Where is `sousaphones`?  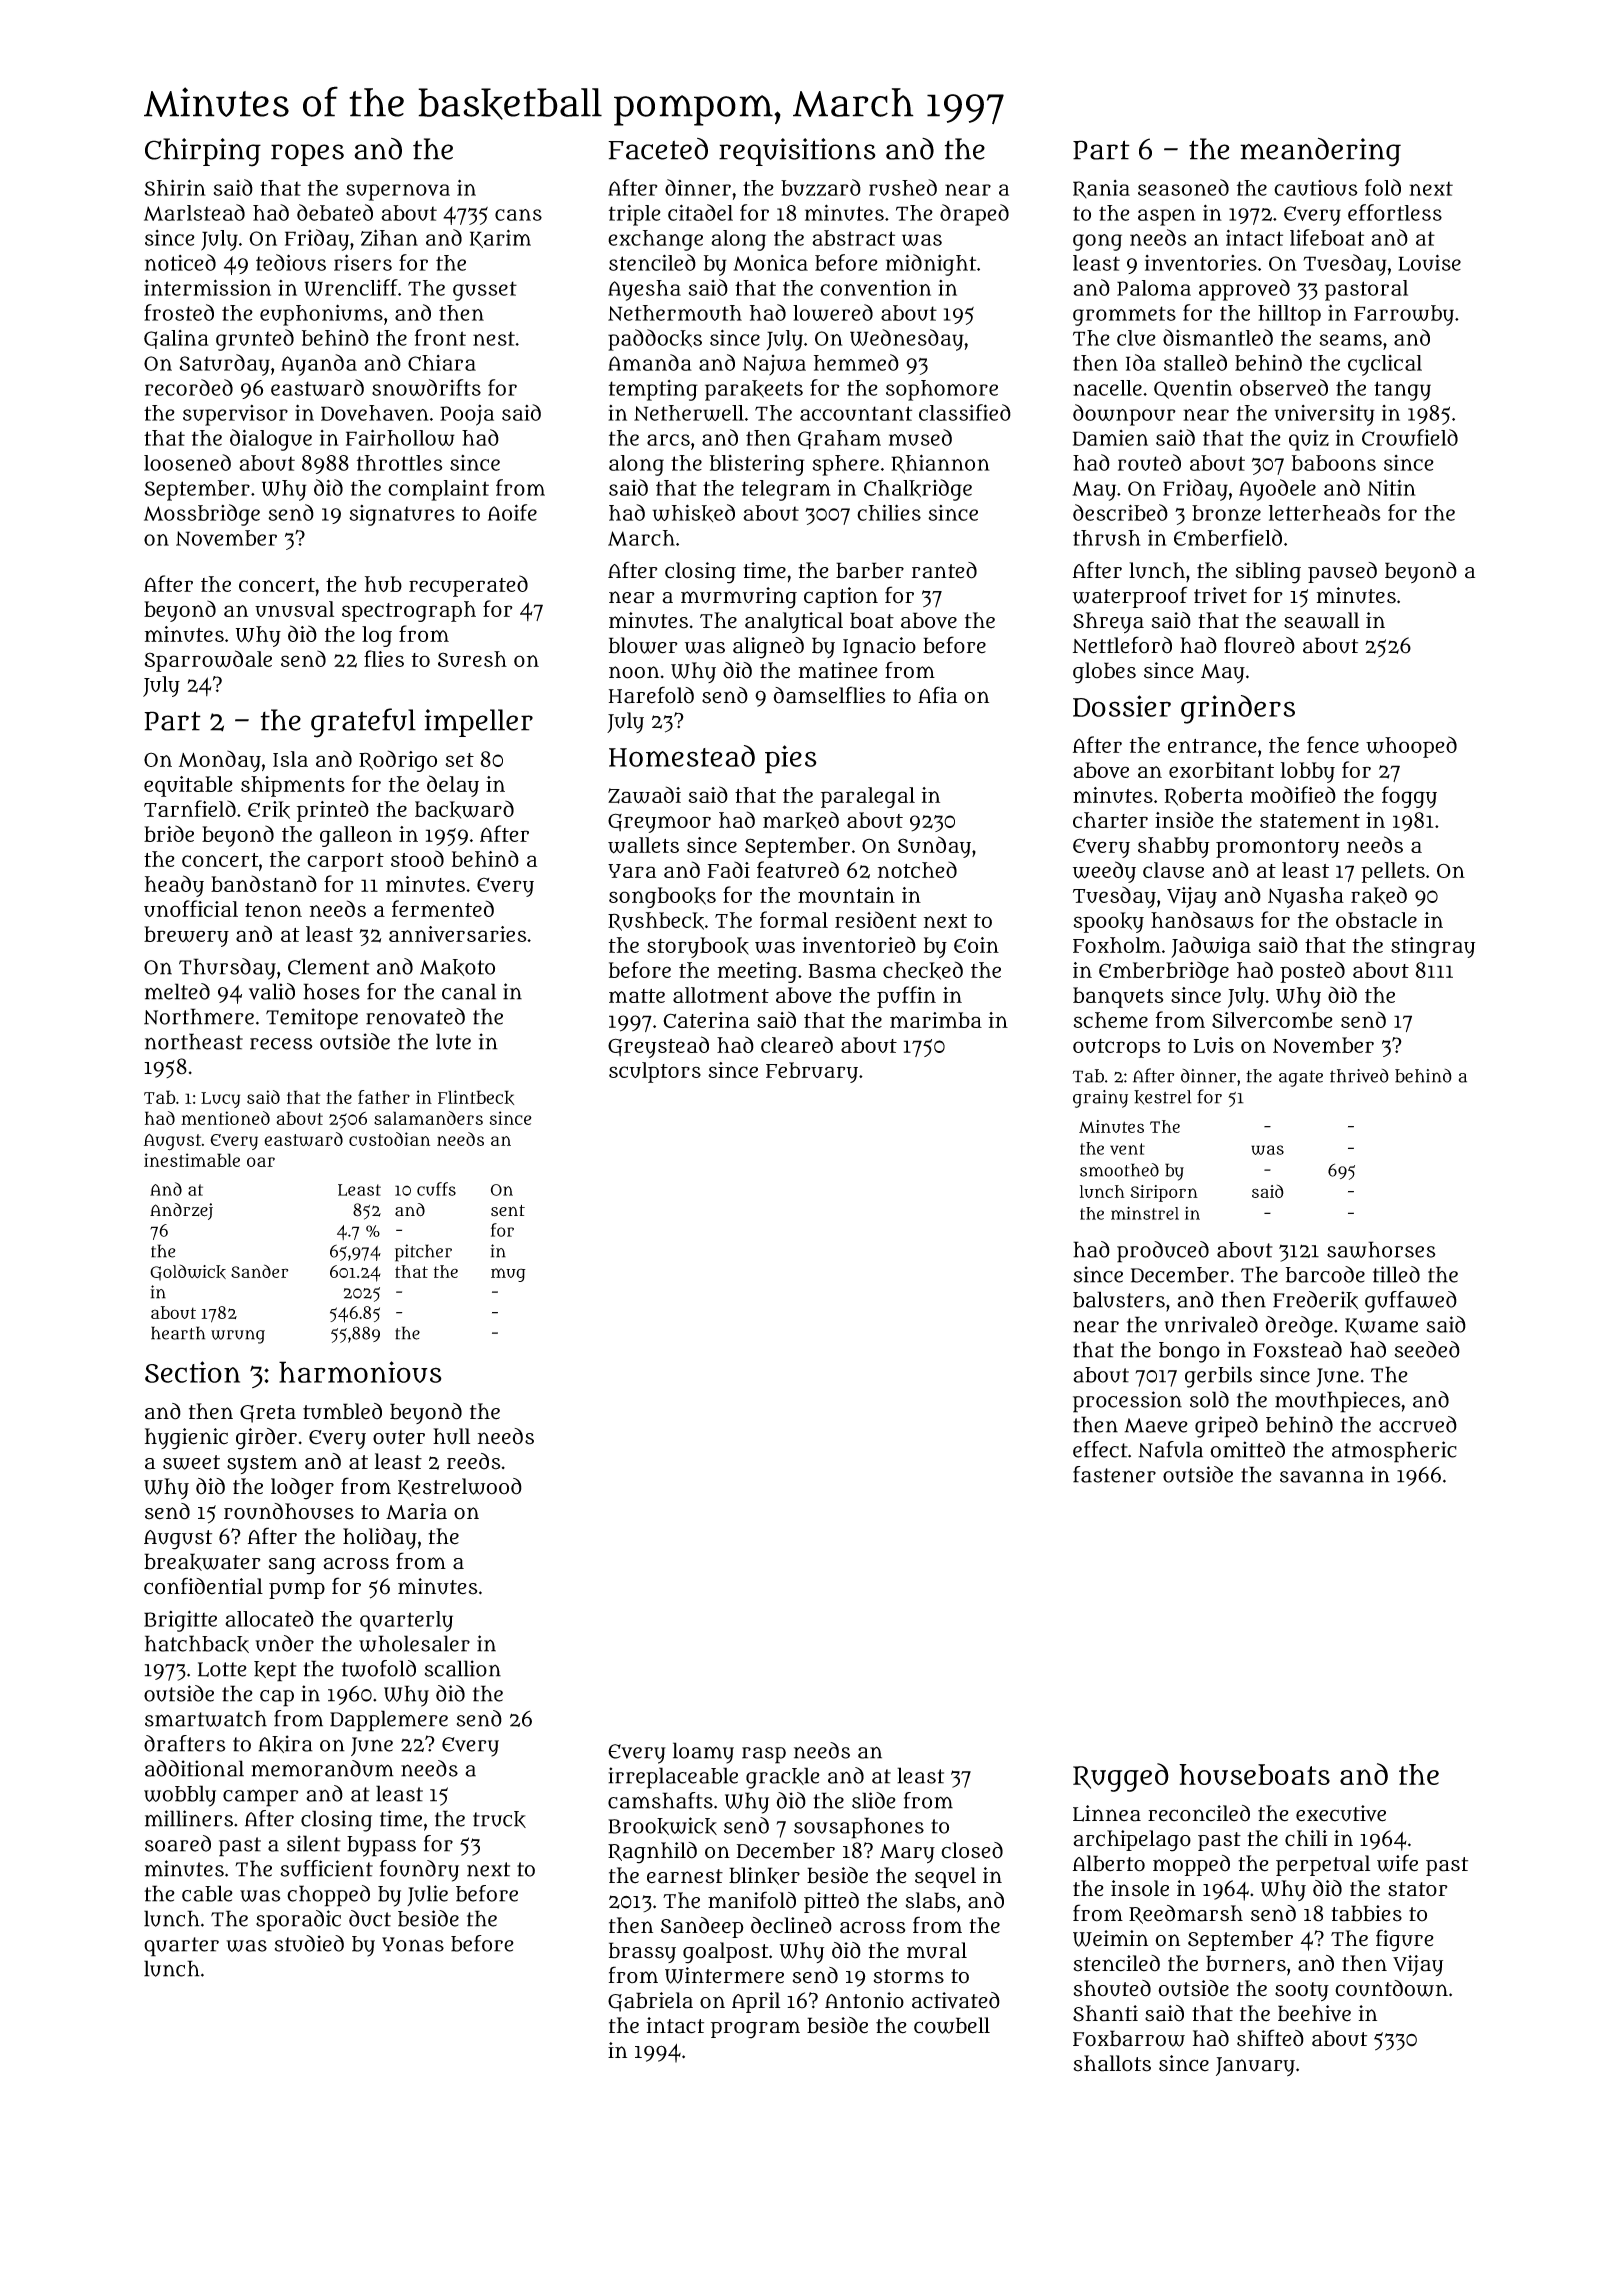
sousaphones is located at coordinates (859, 1828).
